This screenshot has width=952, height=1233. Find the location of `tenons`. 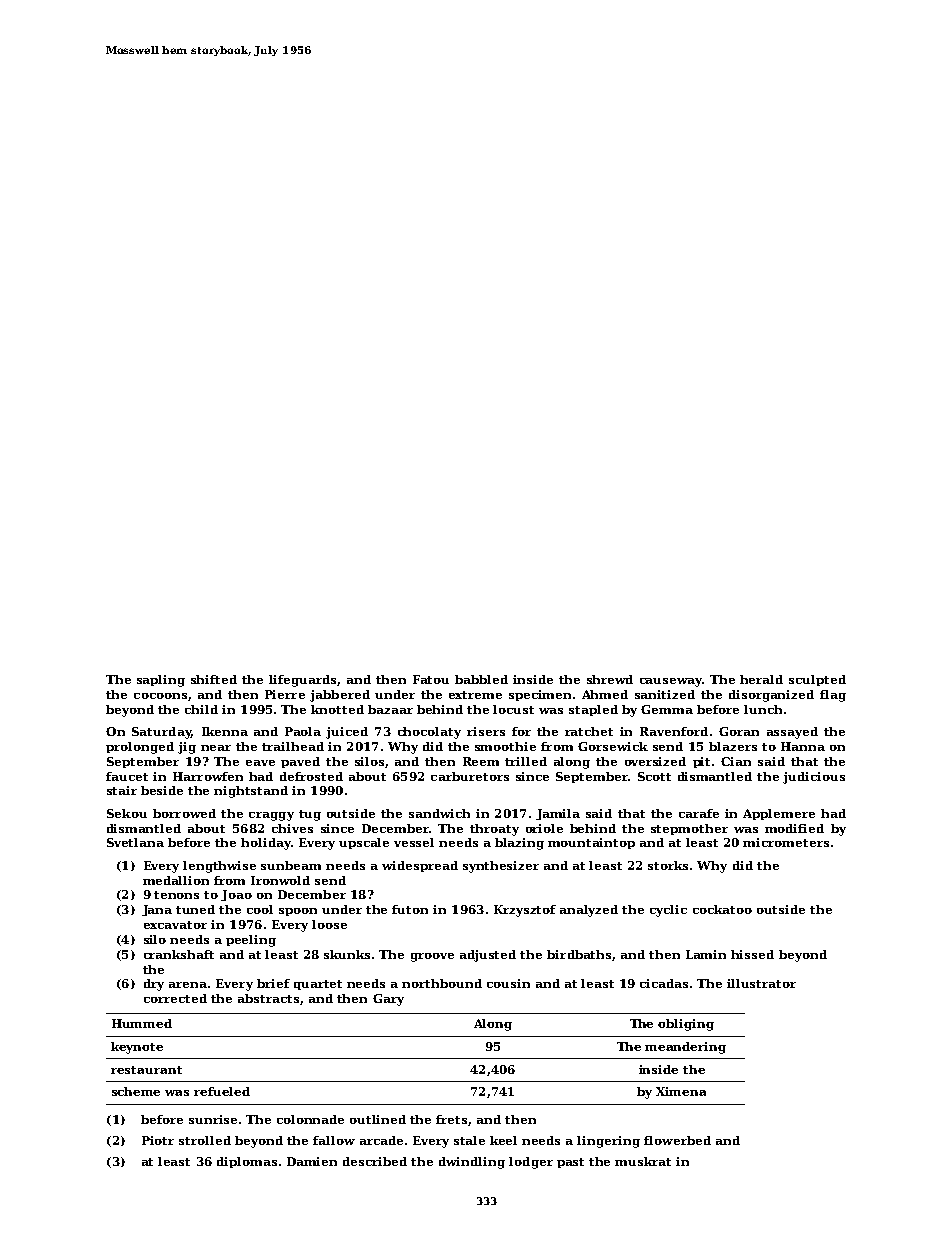

tenons is located at coordinates (176, 895).
